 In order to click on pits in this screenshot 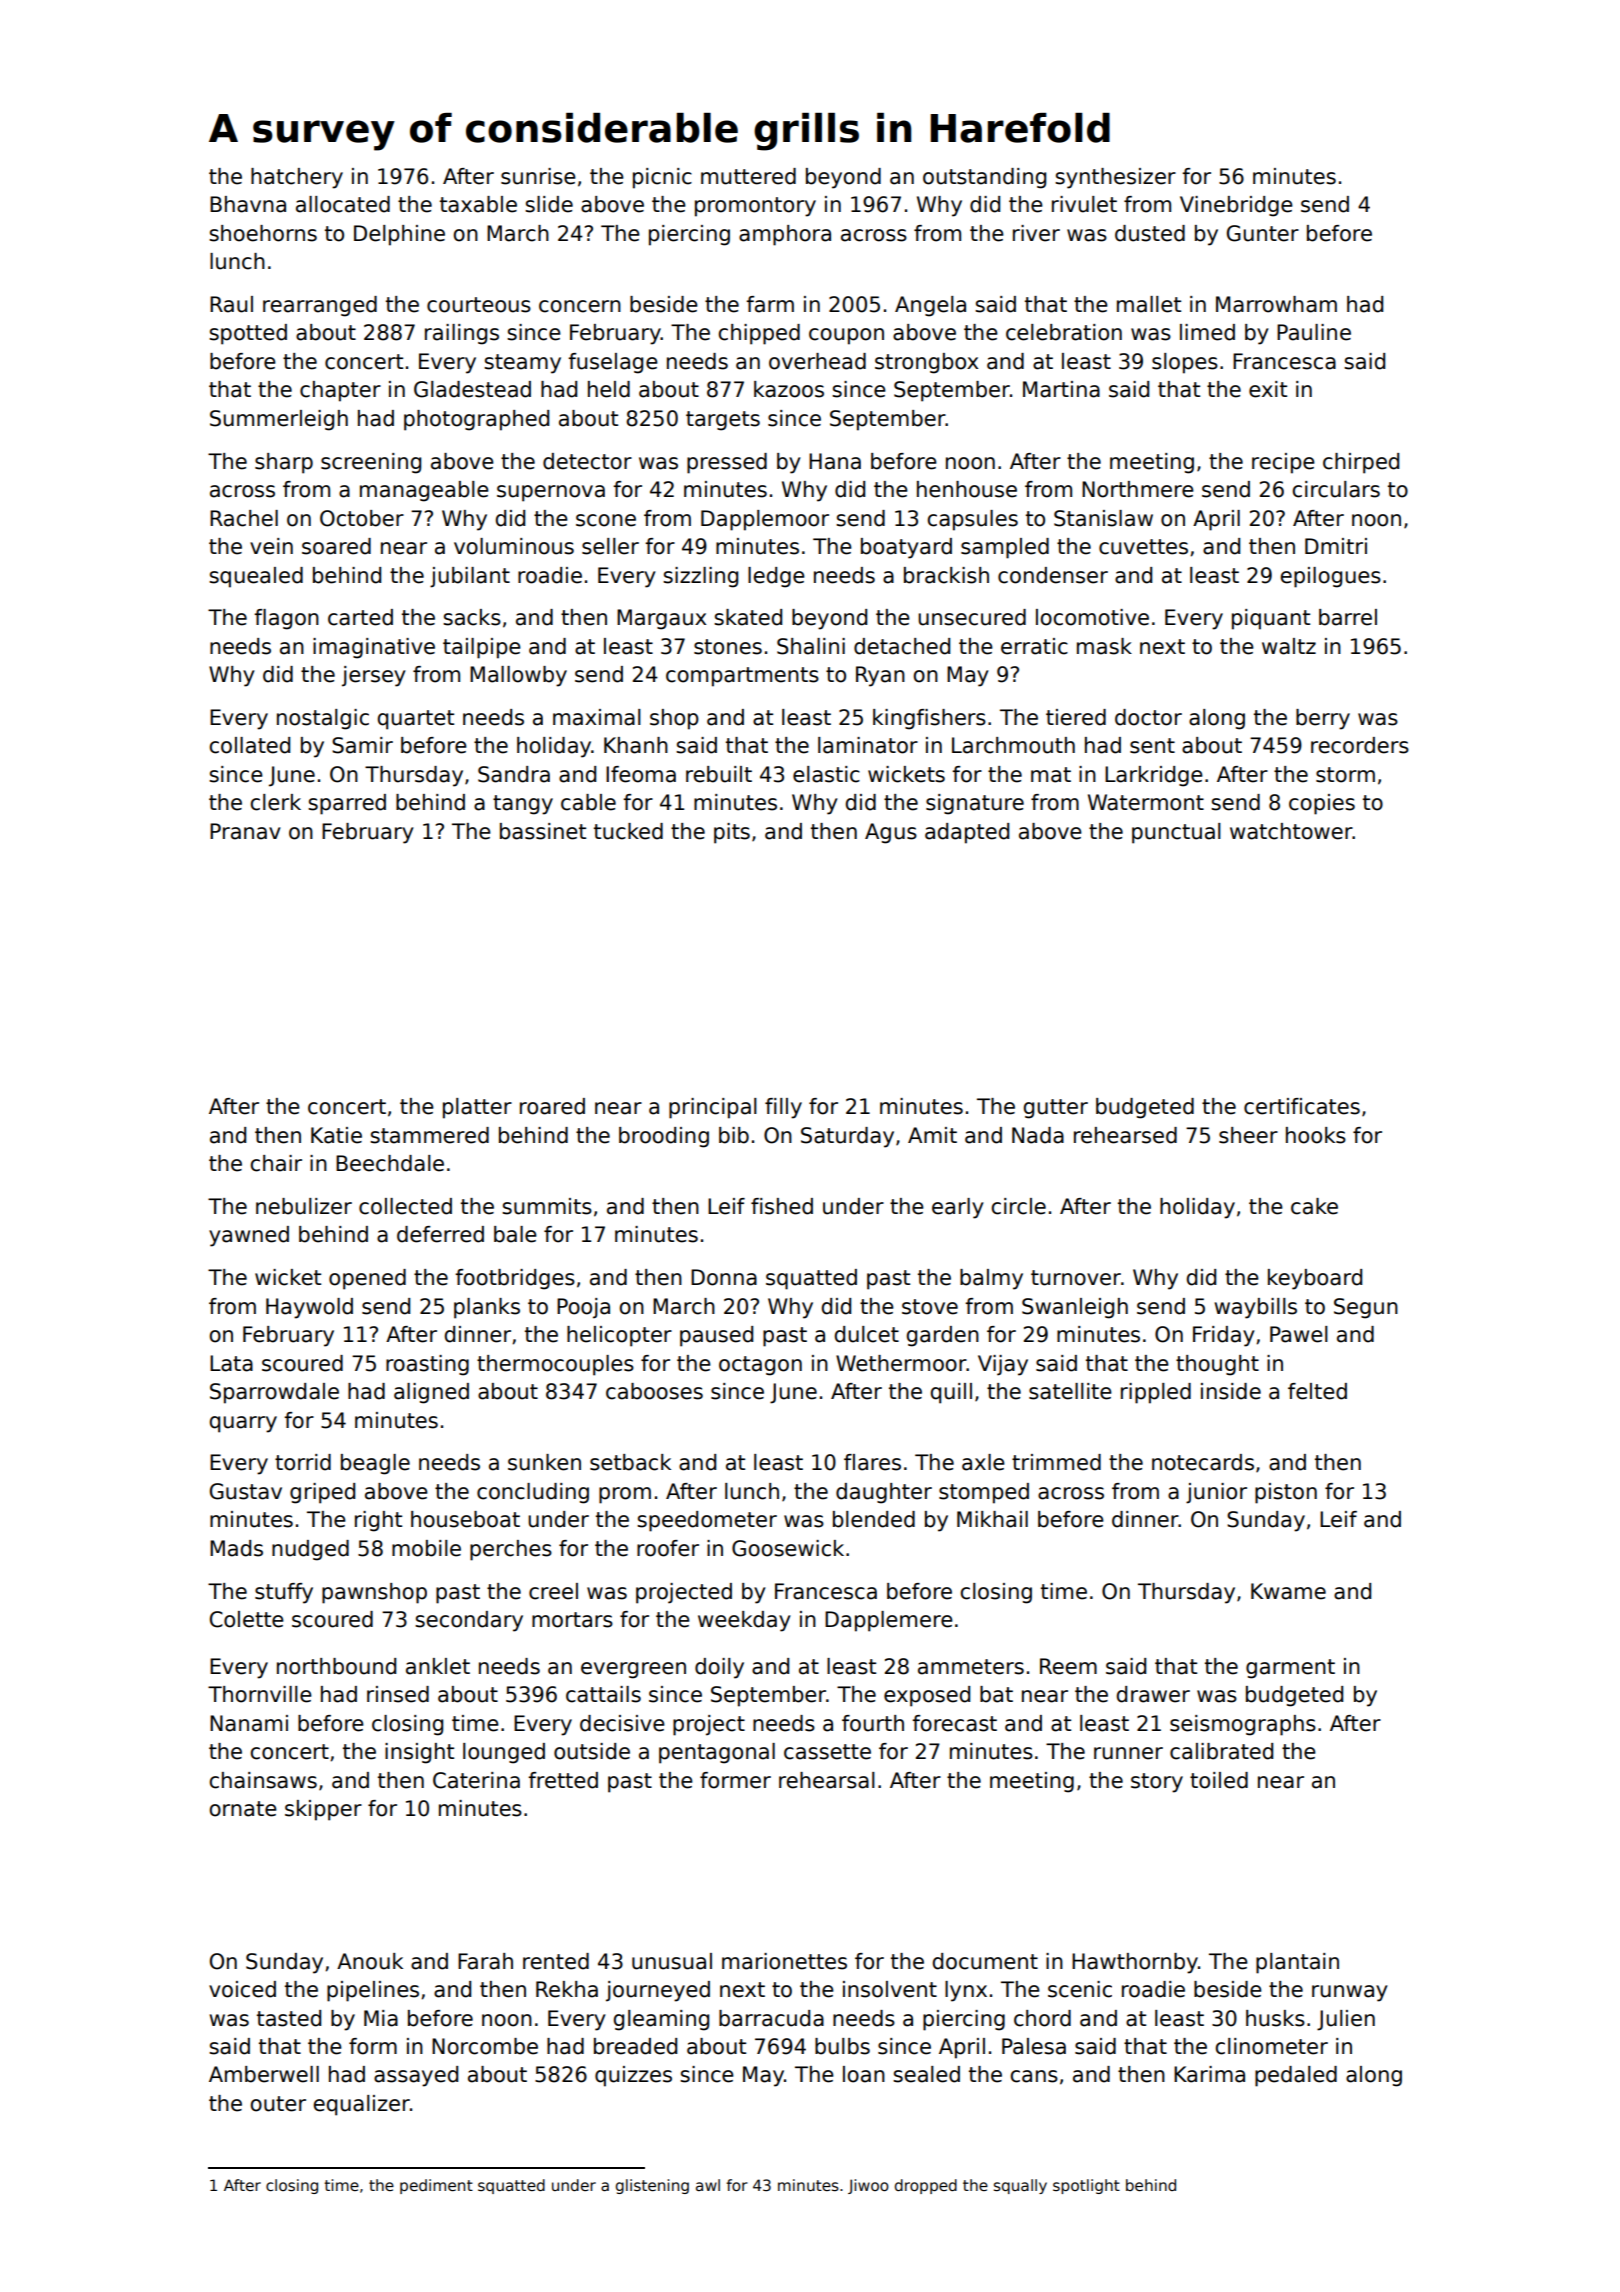, I will do `click(732, 833)`.
